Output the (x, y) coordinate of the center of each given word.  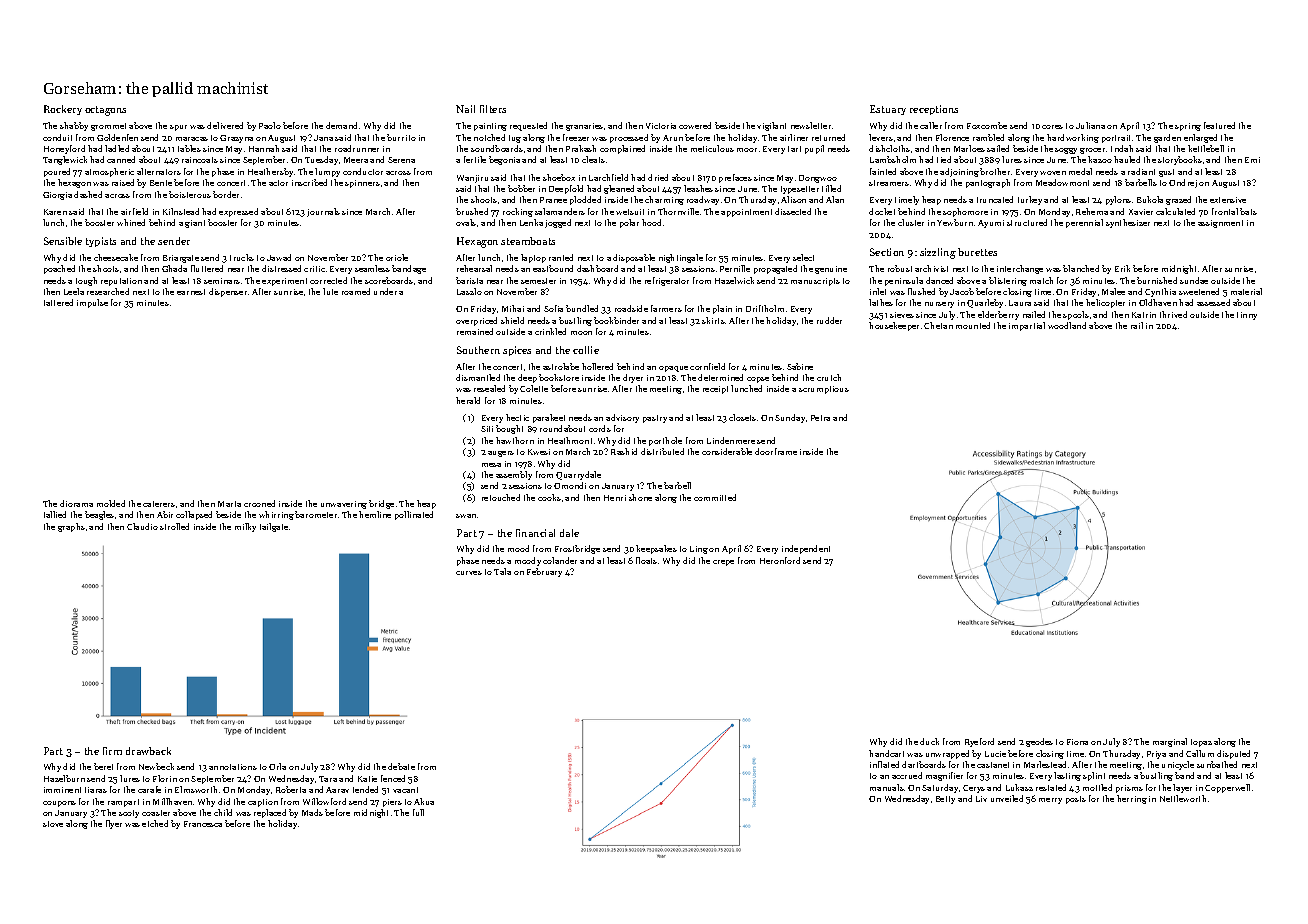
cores (1052, 127)
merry (1050, 801)
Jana (323, 138)
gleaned (619, 189)
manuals (887, 787)
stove (53, 824)
